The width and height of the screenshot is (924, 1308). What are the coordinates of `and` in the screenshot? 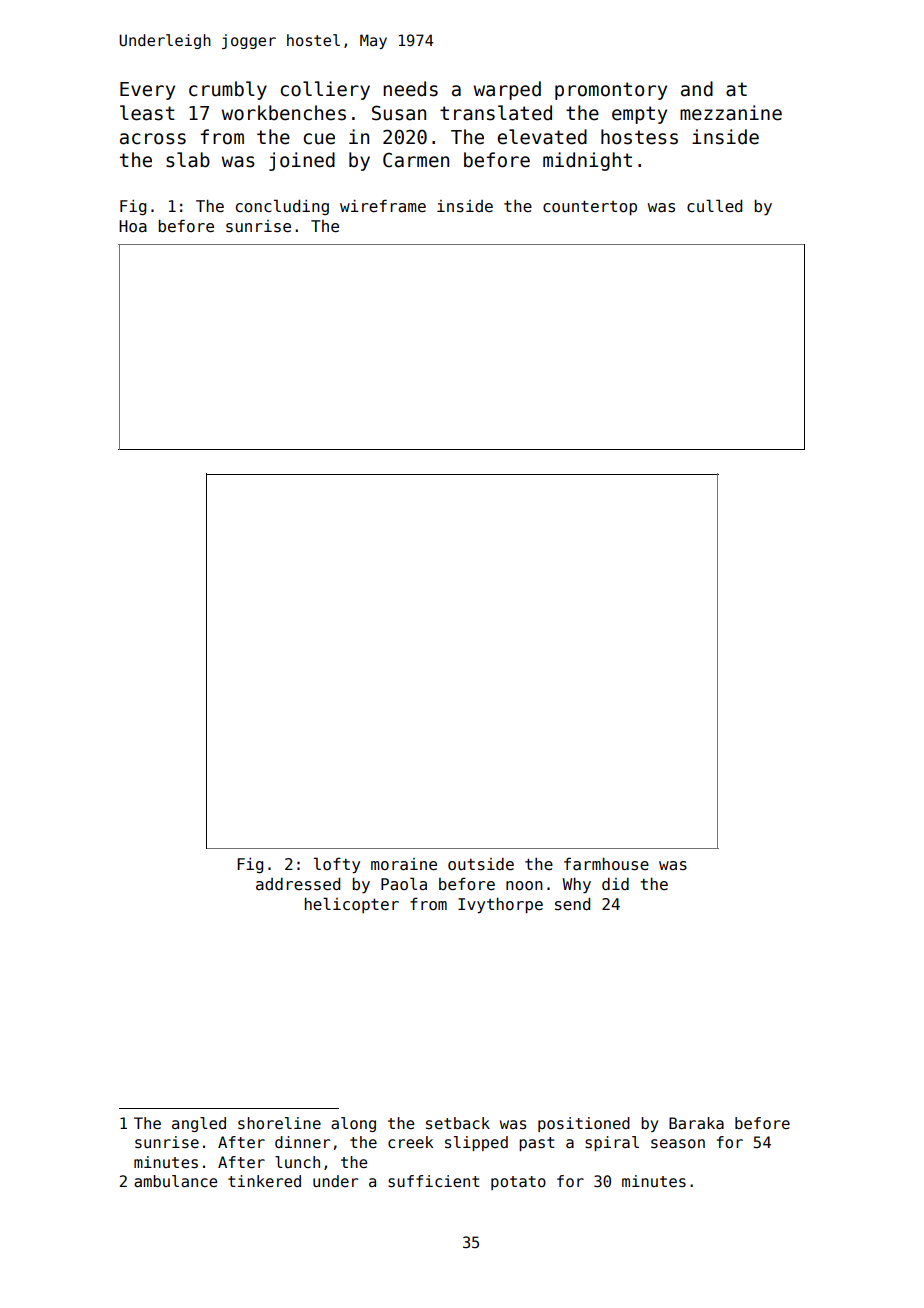 It's located at (697, 89).
